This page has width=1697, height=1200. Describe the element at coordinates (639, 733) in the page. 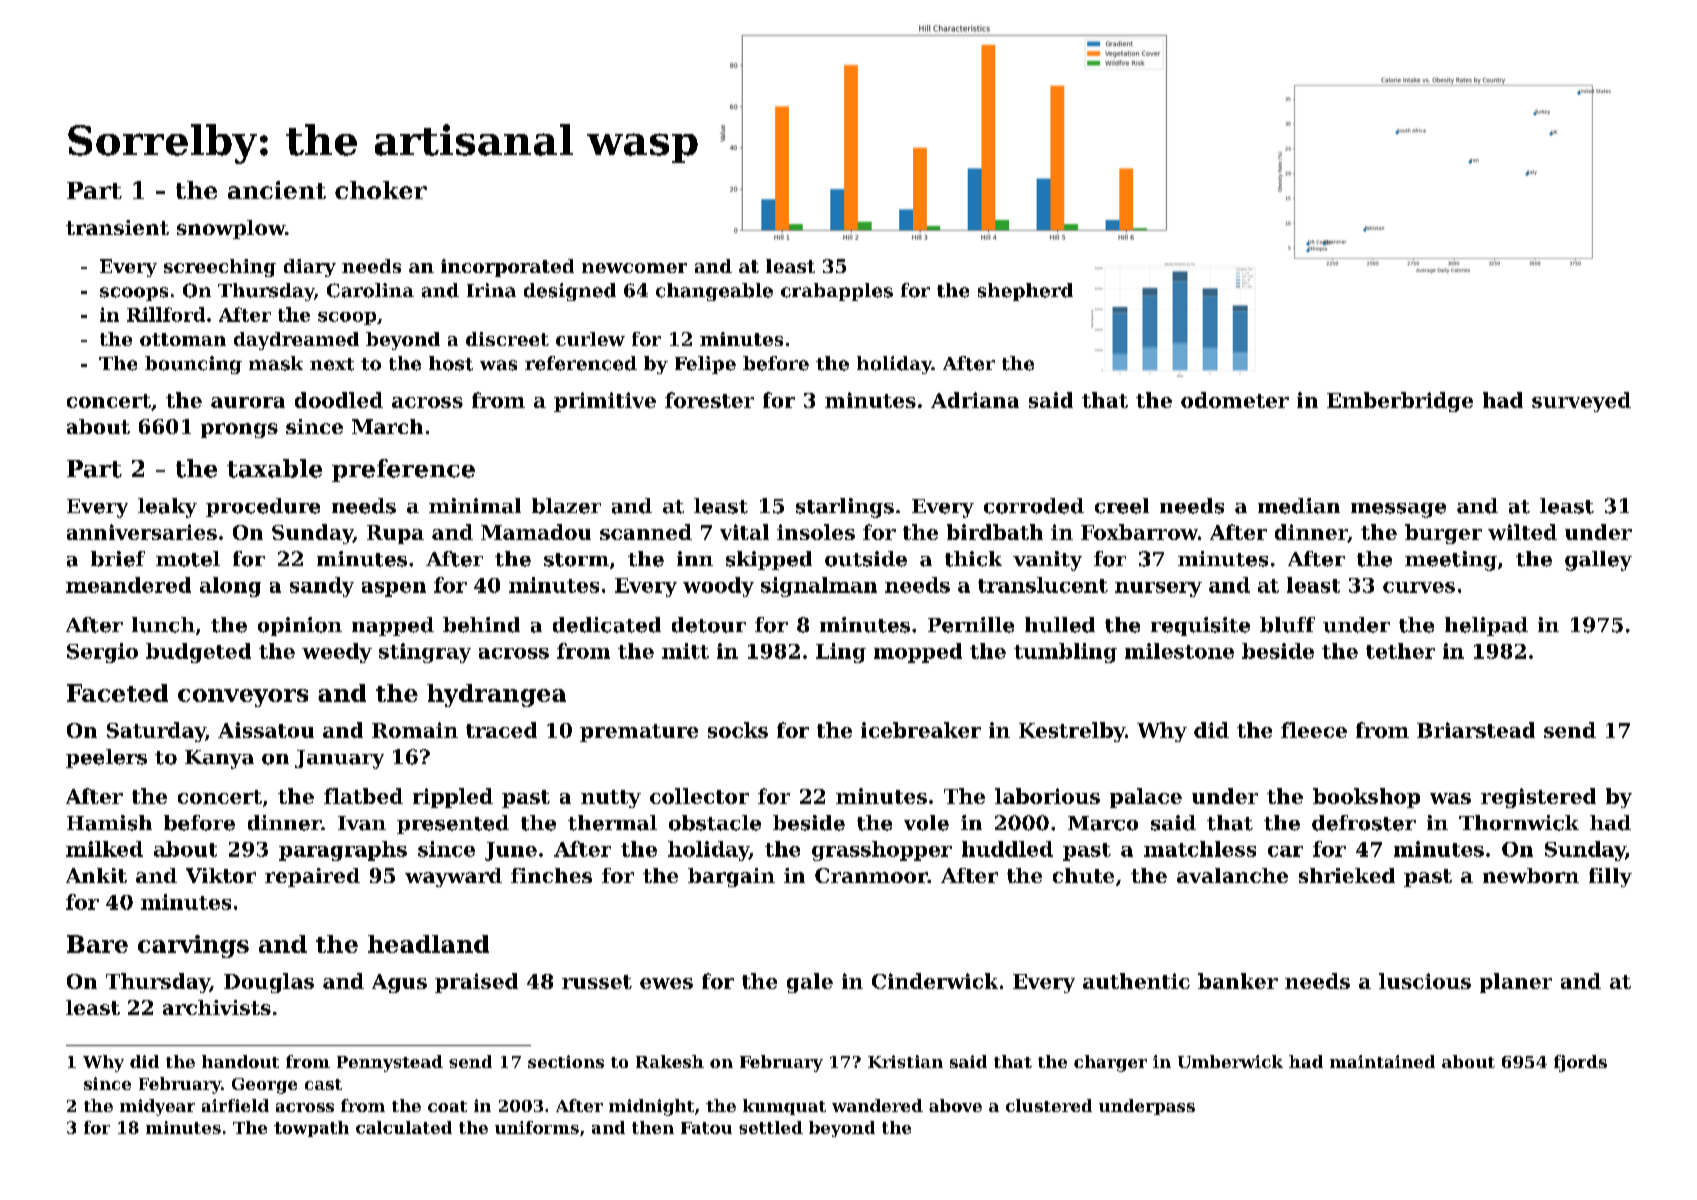

I see `premature` at that location.
